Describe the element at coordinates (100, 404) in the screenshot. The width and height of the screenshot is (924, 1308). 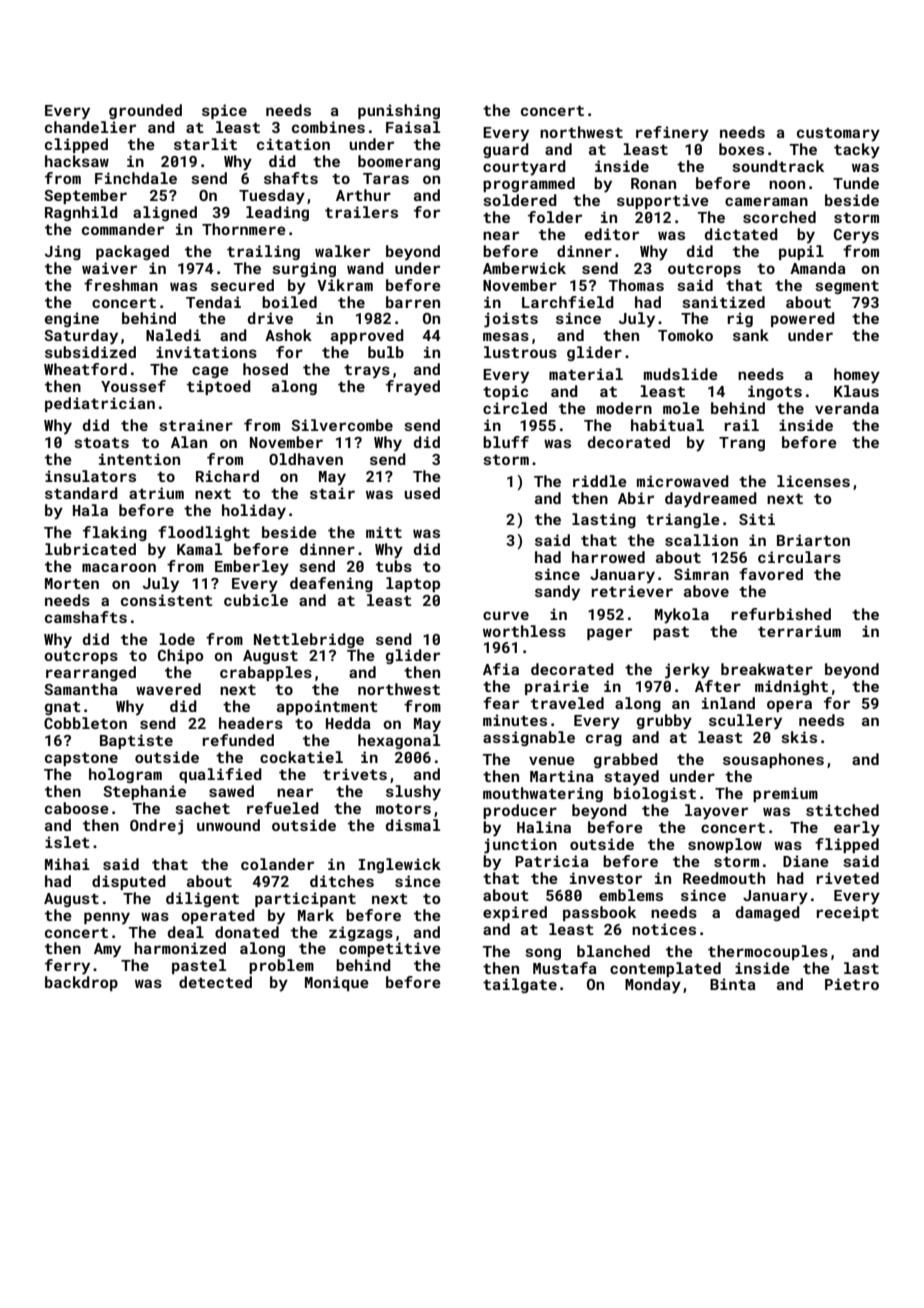
I see `pediatrician` at that location.
